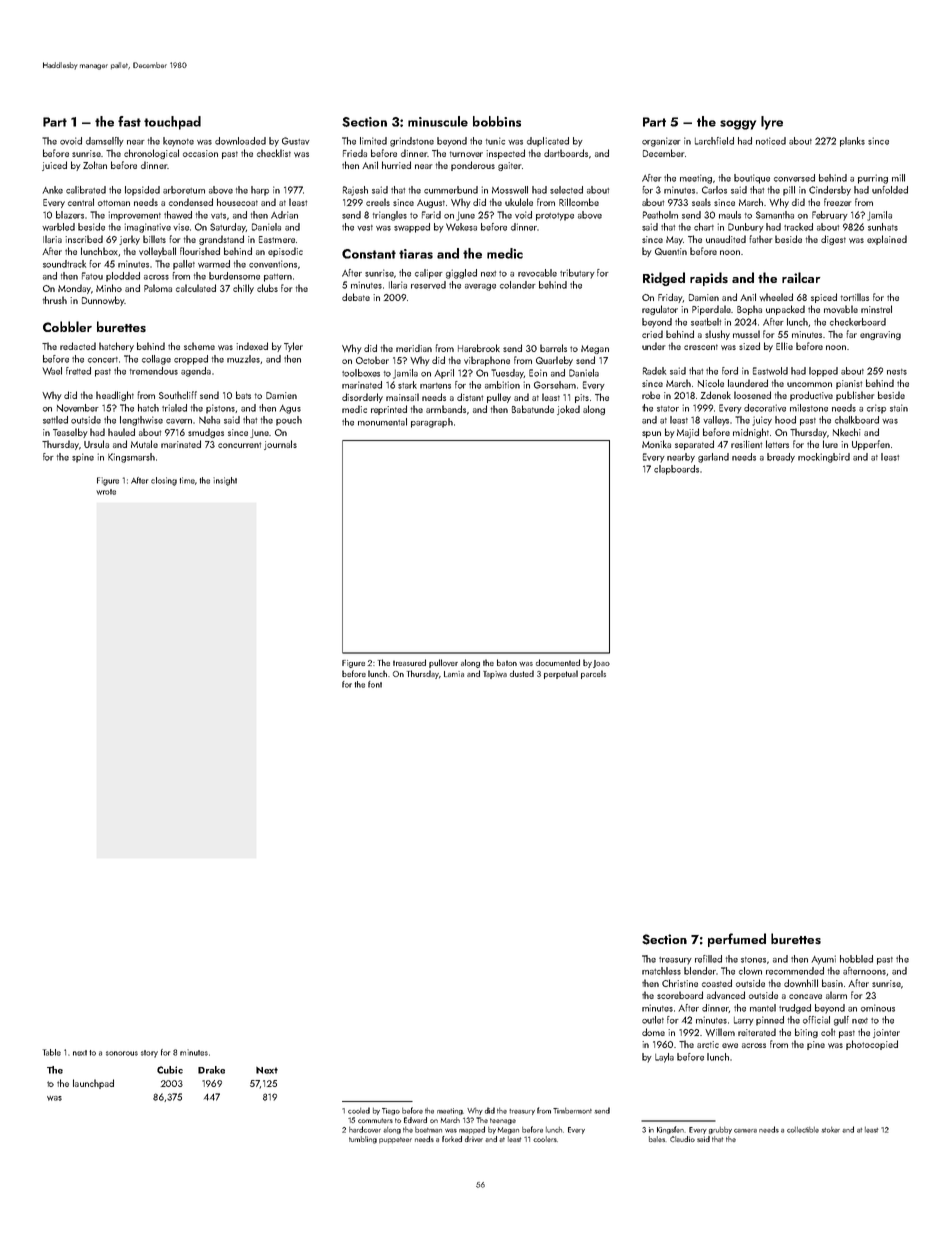  Describe the element at coordinates (561, 674) in the page. I see `perpetual` at that location.
